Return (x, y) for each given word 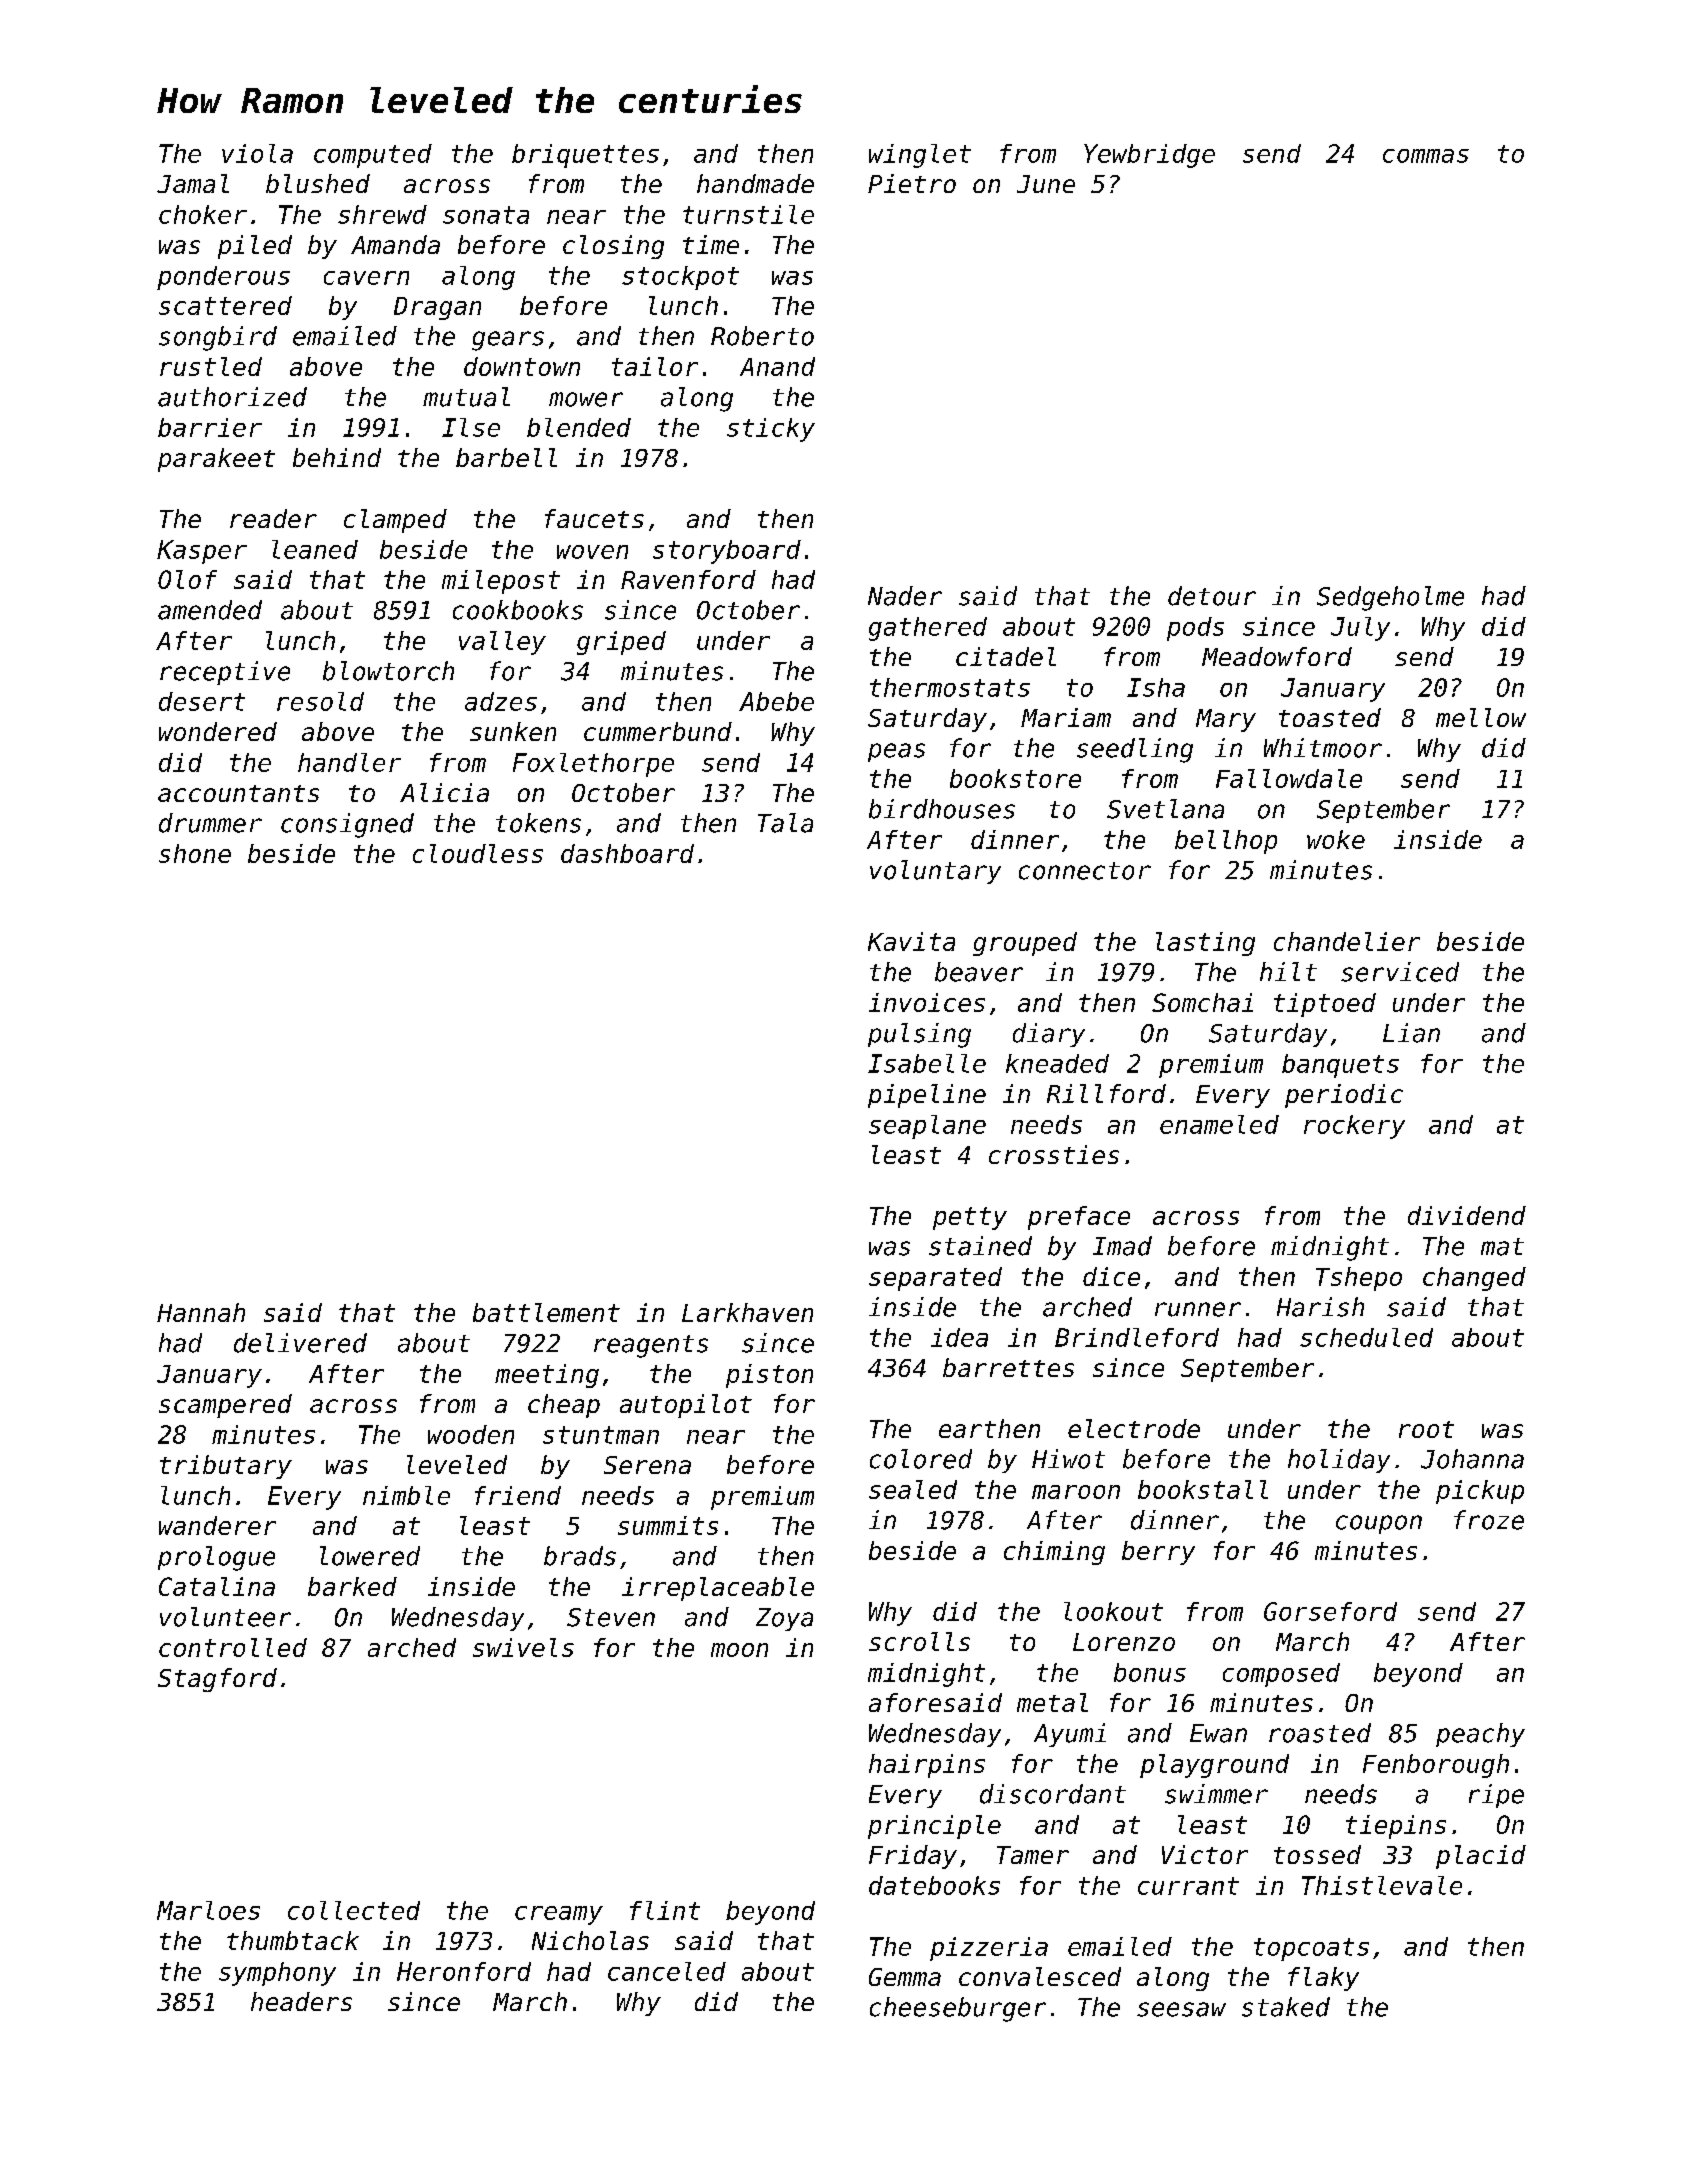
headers (301, 2001)
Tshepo (1359, 1279)
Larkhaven (747, 1312)
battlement (546, 1312)
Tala (785, 823)
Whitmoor (1323, 748)
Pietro (912, 183)
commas (1426, 156)
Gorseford (1330, 1611)
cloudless (478, 853)
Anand (777, 366)
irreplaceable (718, 1589)
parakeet (216, 460)
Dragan (437, 308)
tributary (226, 1467)
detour (1212, 596)
